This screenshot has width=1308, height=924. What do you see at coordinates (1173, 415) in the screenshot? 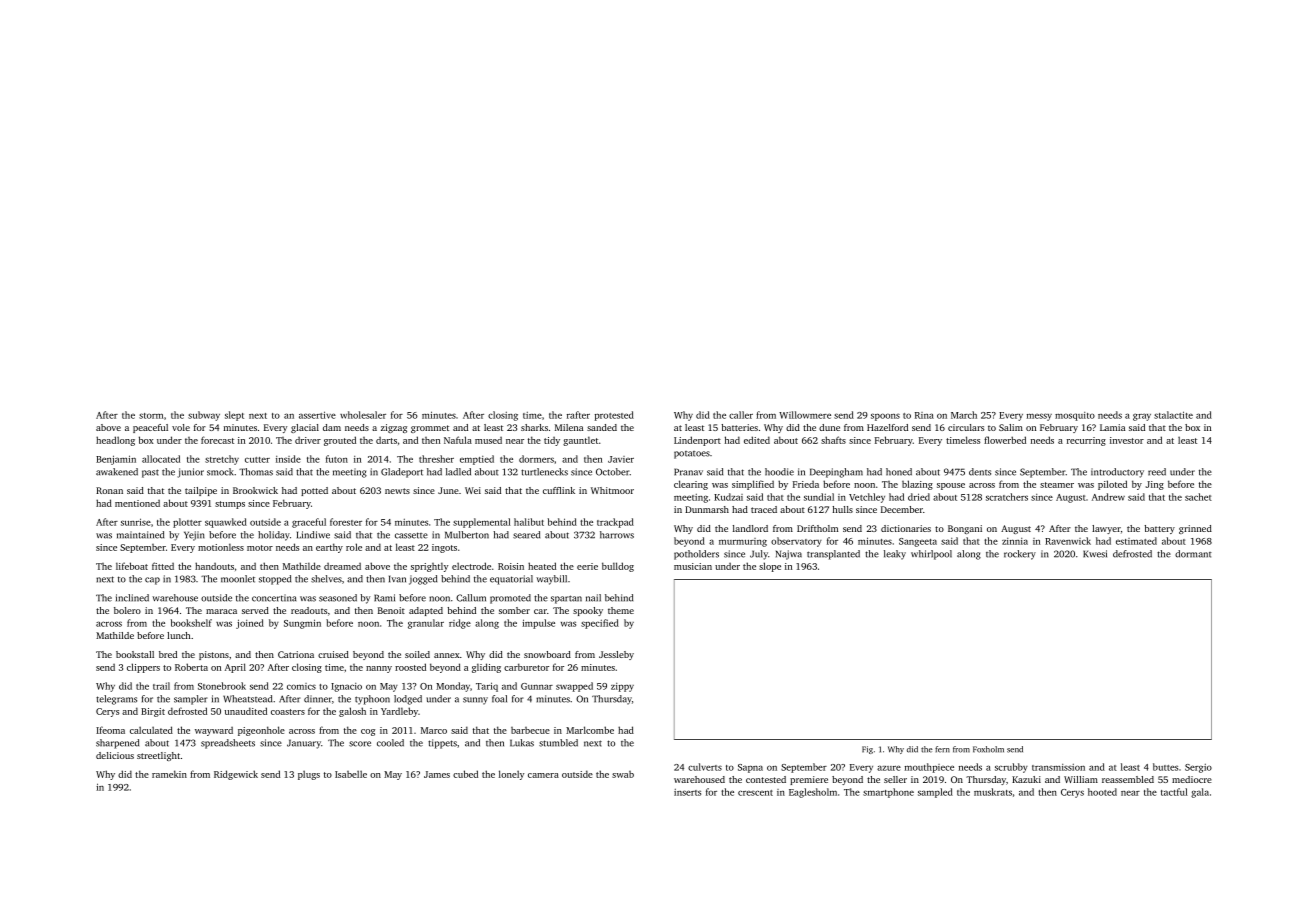
I see `stalactite` at bounding box center [1173, 415].
